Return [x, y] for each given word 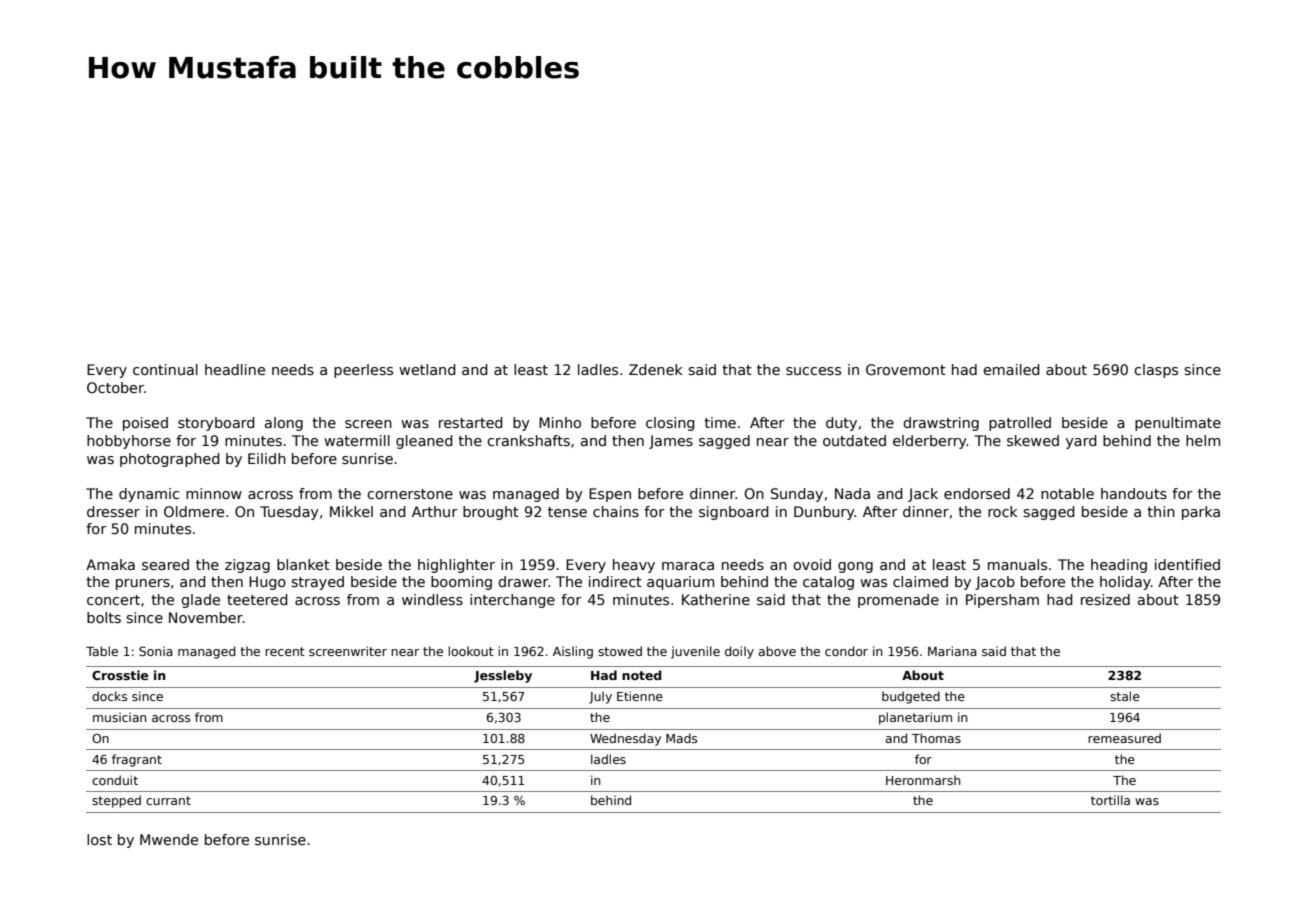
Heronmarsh [923, 780]
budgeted [911, 697]
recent [285, 651]
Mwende [169, 839]
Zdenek [656, 369]
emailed [1011, 369]
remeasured [1124, 738]
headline [235, 369]
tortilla [1110, 800]
